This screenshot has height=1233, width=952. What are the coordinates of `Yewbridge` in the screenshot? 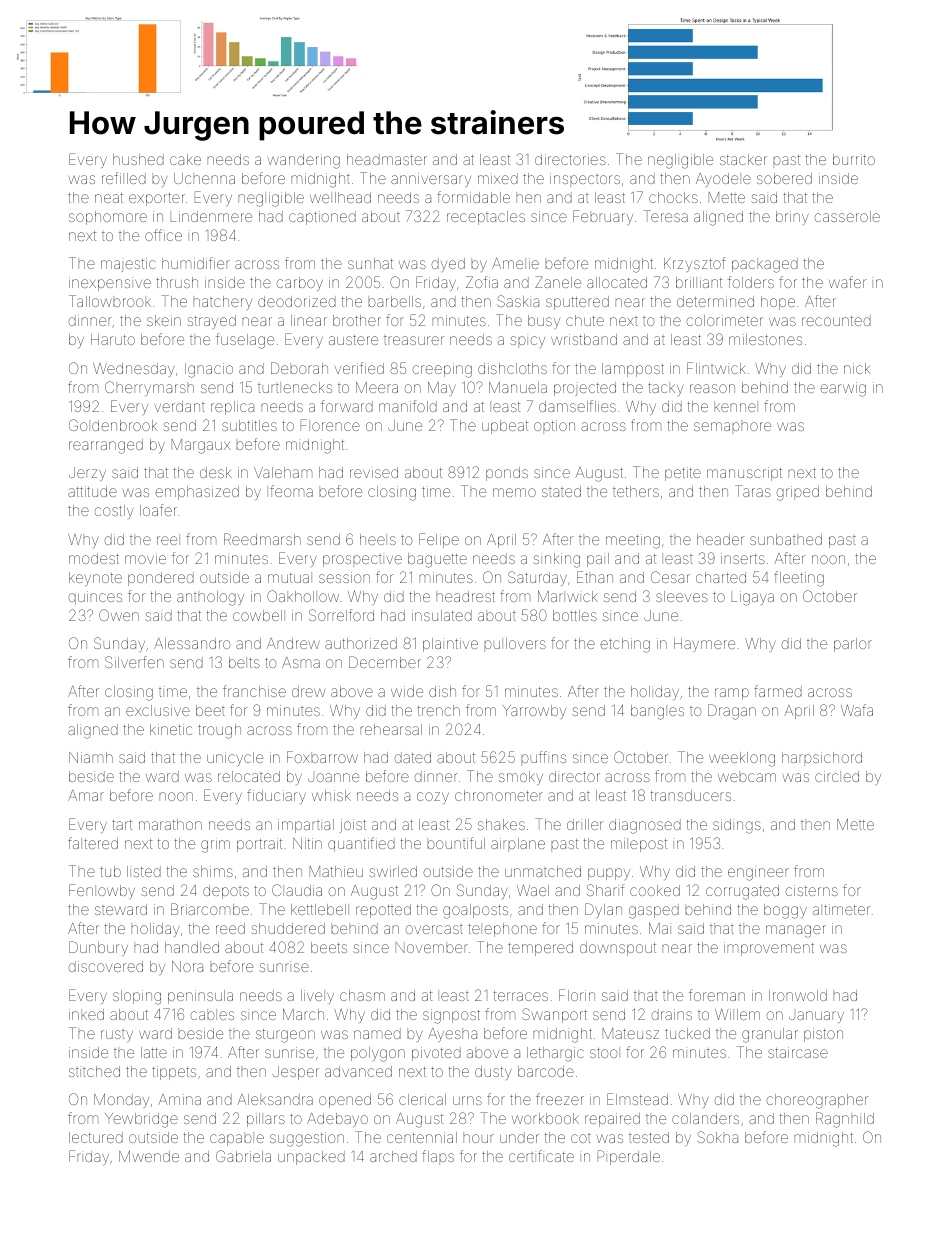 It's located at (141, 1120).
